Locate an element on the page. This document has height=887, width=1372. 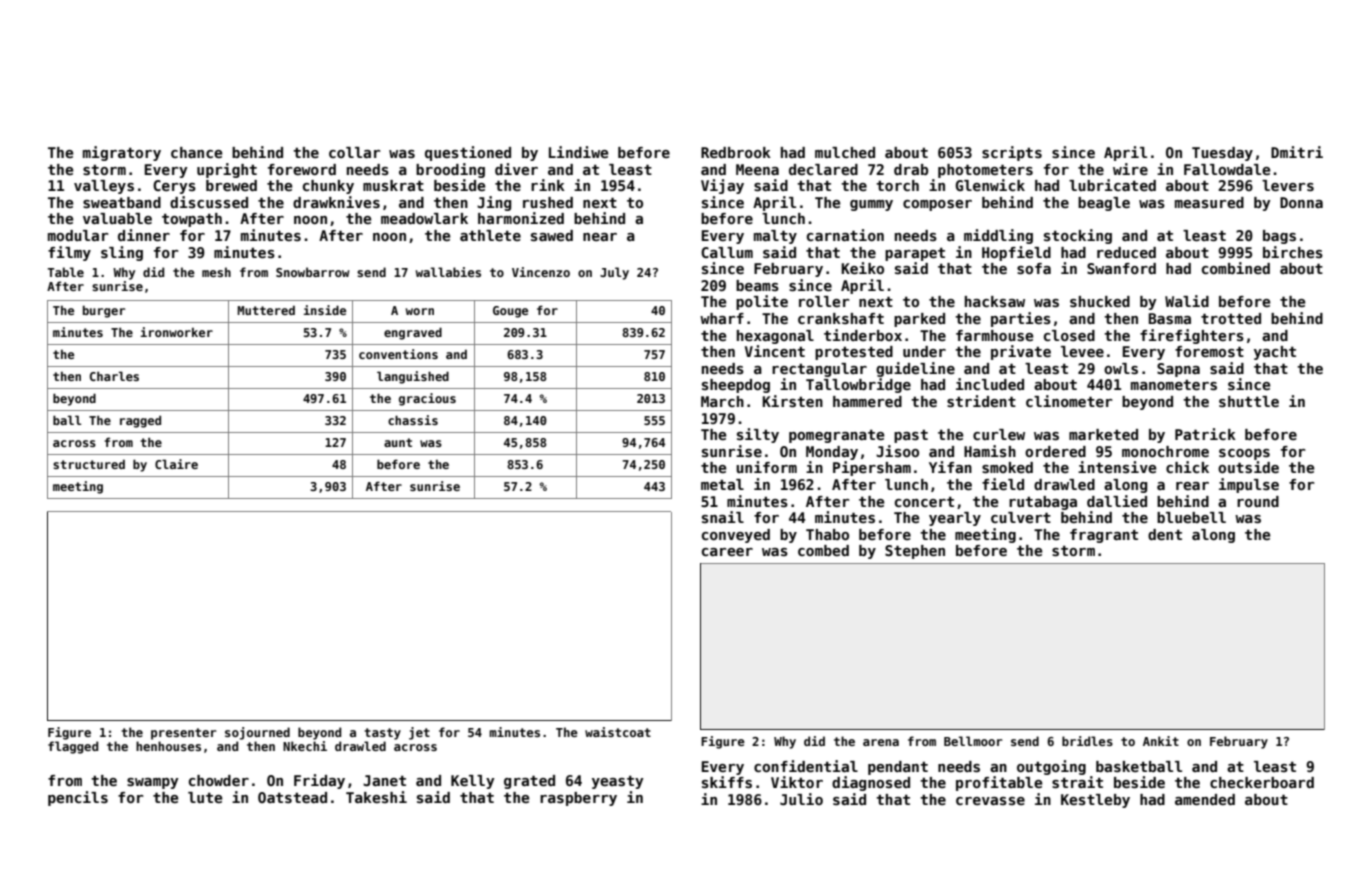
Vijay is located at coordinates (722, 186).
